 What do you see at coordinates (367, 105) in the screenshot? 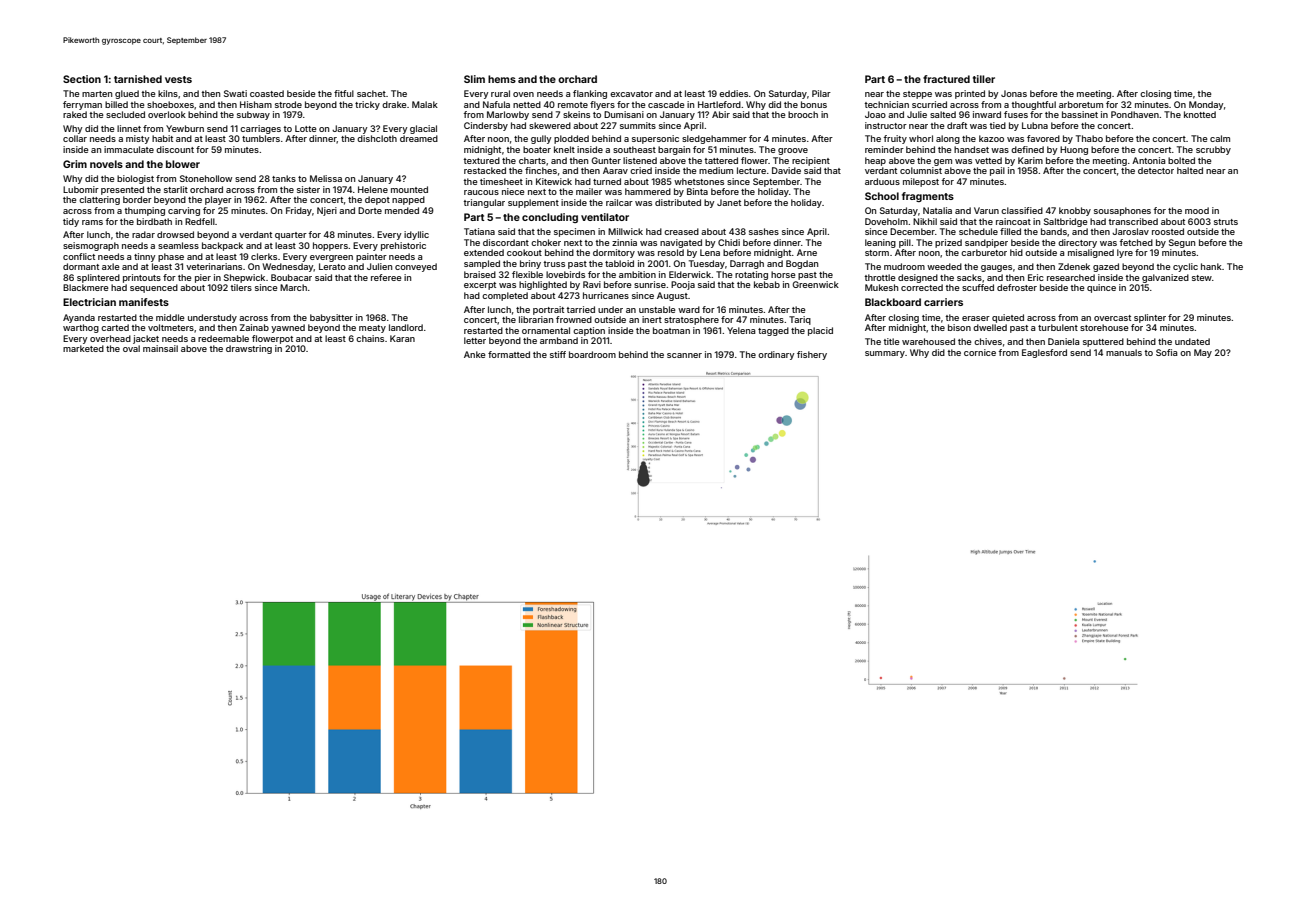
I see `tricky` at bounding box center [367, 105].
